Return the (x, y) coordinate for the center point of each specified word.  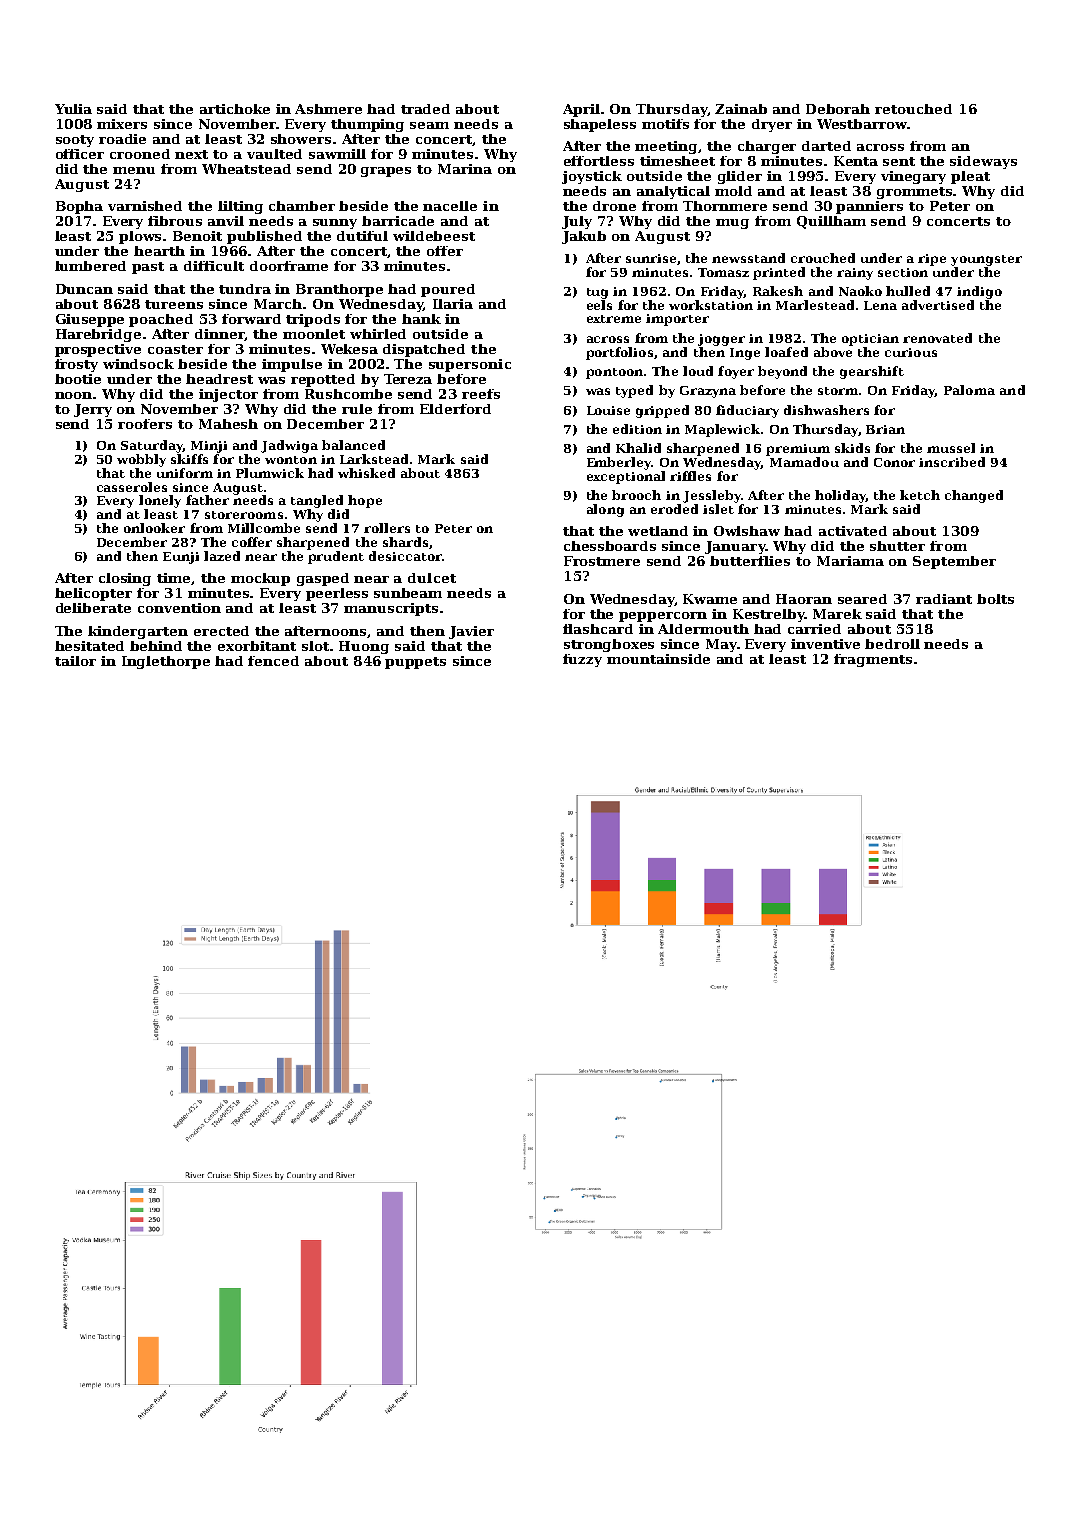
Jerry (93, 410)
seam (429, 125)
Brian (885, 429)
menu (134, 170)
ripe (932, 260)
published (264, 237)
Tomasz (723, 272)
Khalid (638, 448)
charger (767, 147)
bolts (995, 599)
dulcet (432, 578)
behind (156, 646)
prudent (336, 557)
